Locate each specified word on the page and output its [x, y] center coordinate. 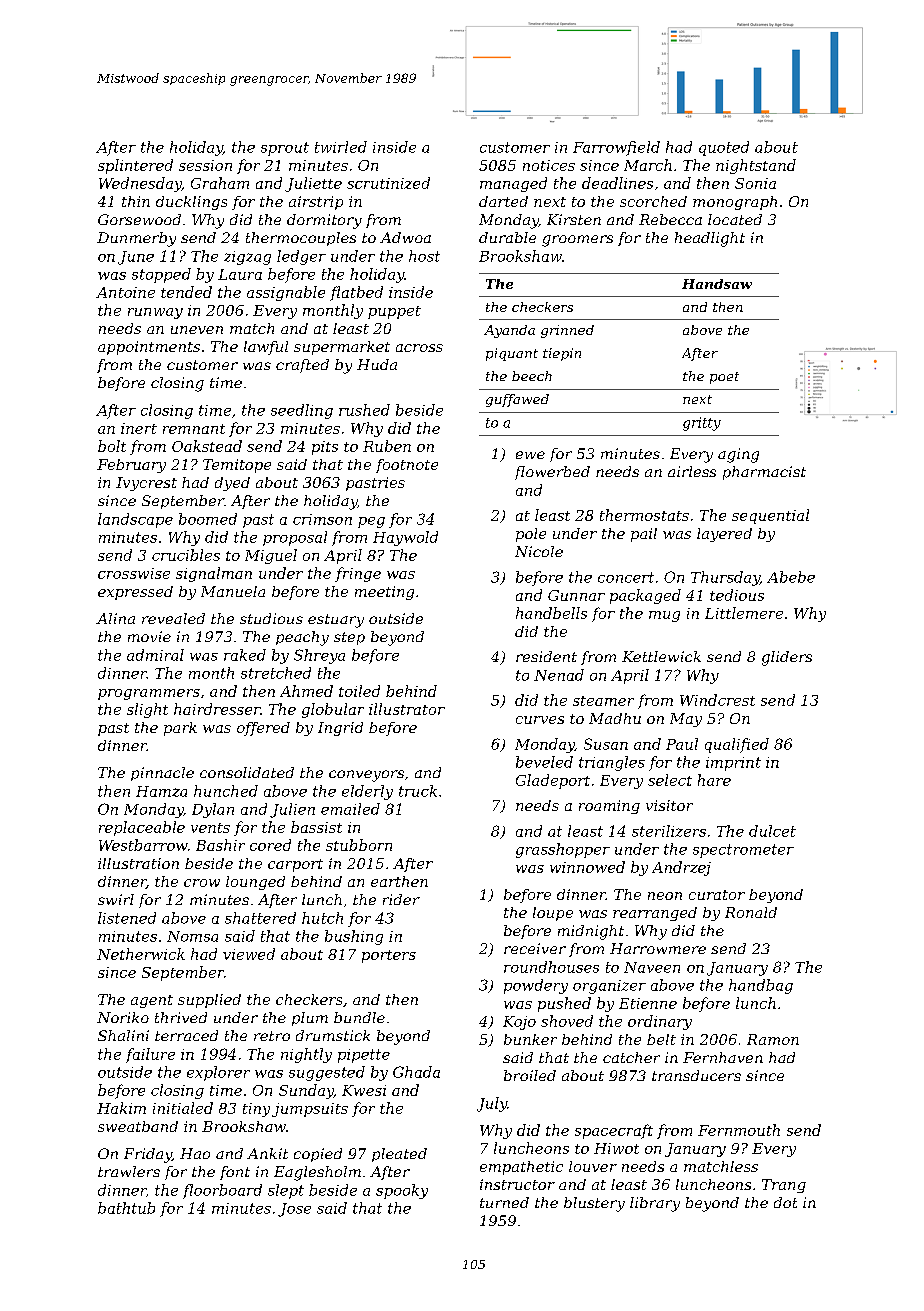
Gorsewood [139, 219]
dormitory [324, 221]
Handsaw [717, 284]
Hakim [121, 1108]
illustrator [407, 709]
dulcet [772, 831]
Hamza [161, 791]
